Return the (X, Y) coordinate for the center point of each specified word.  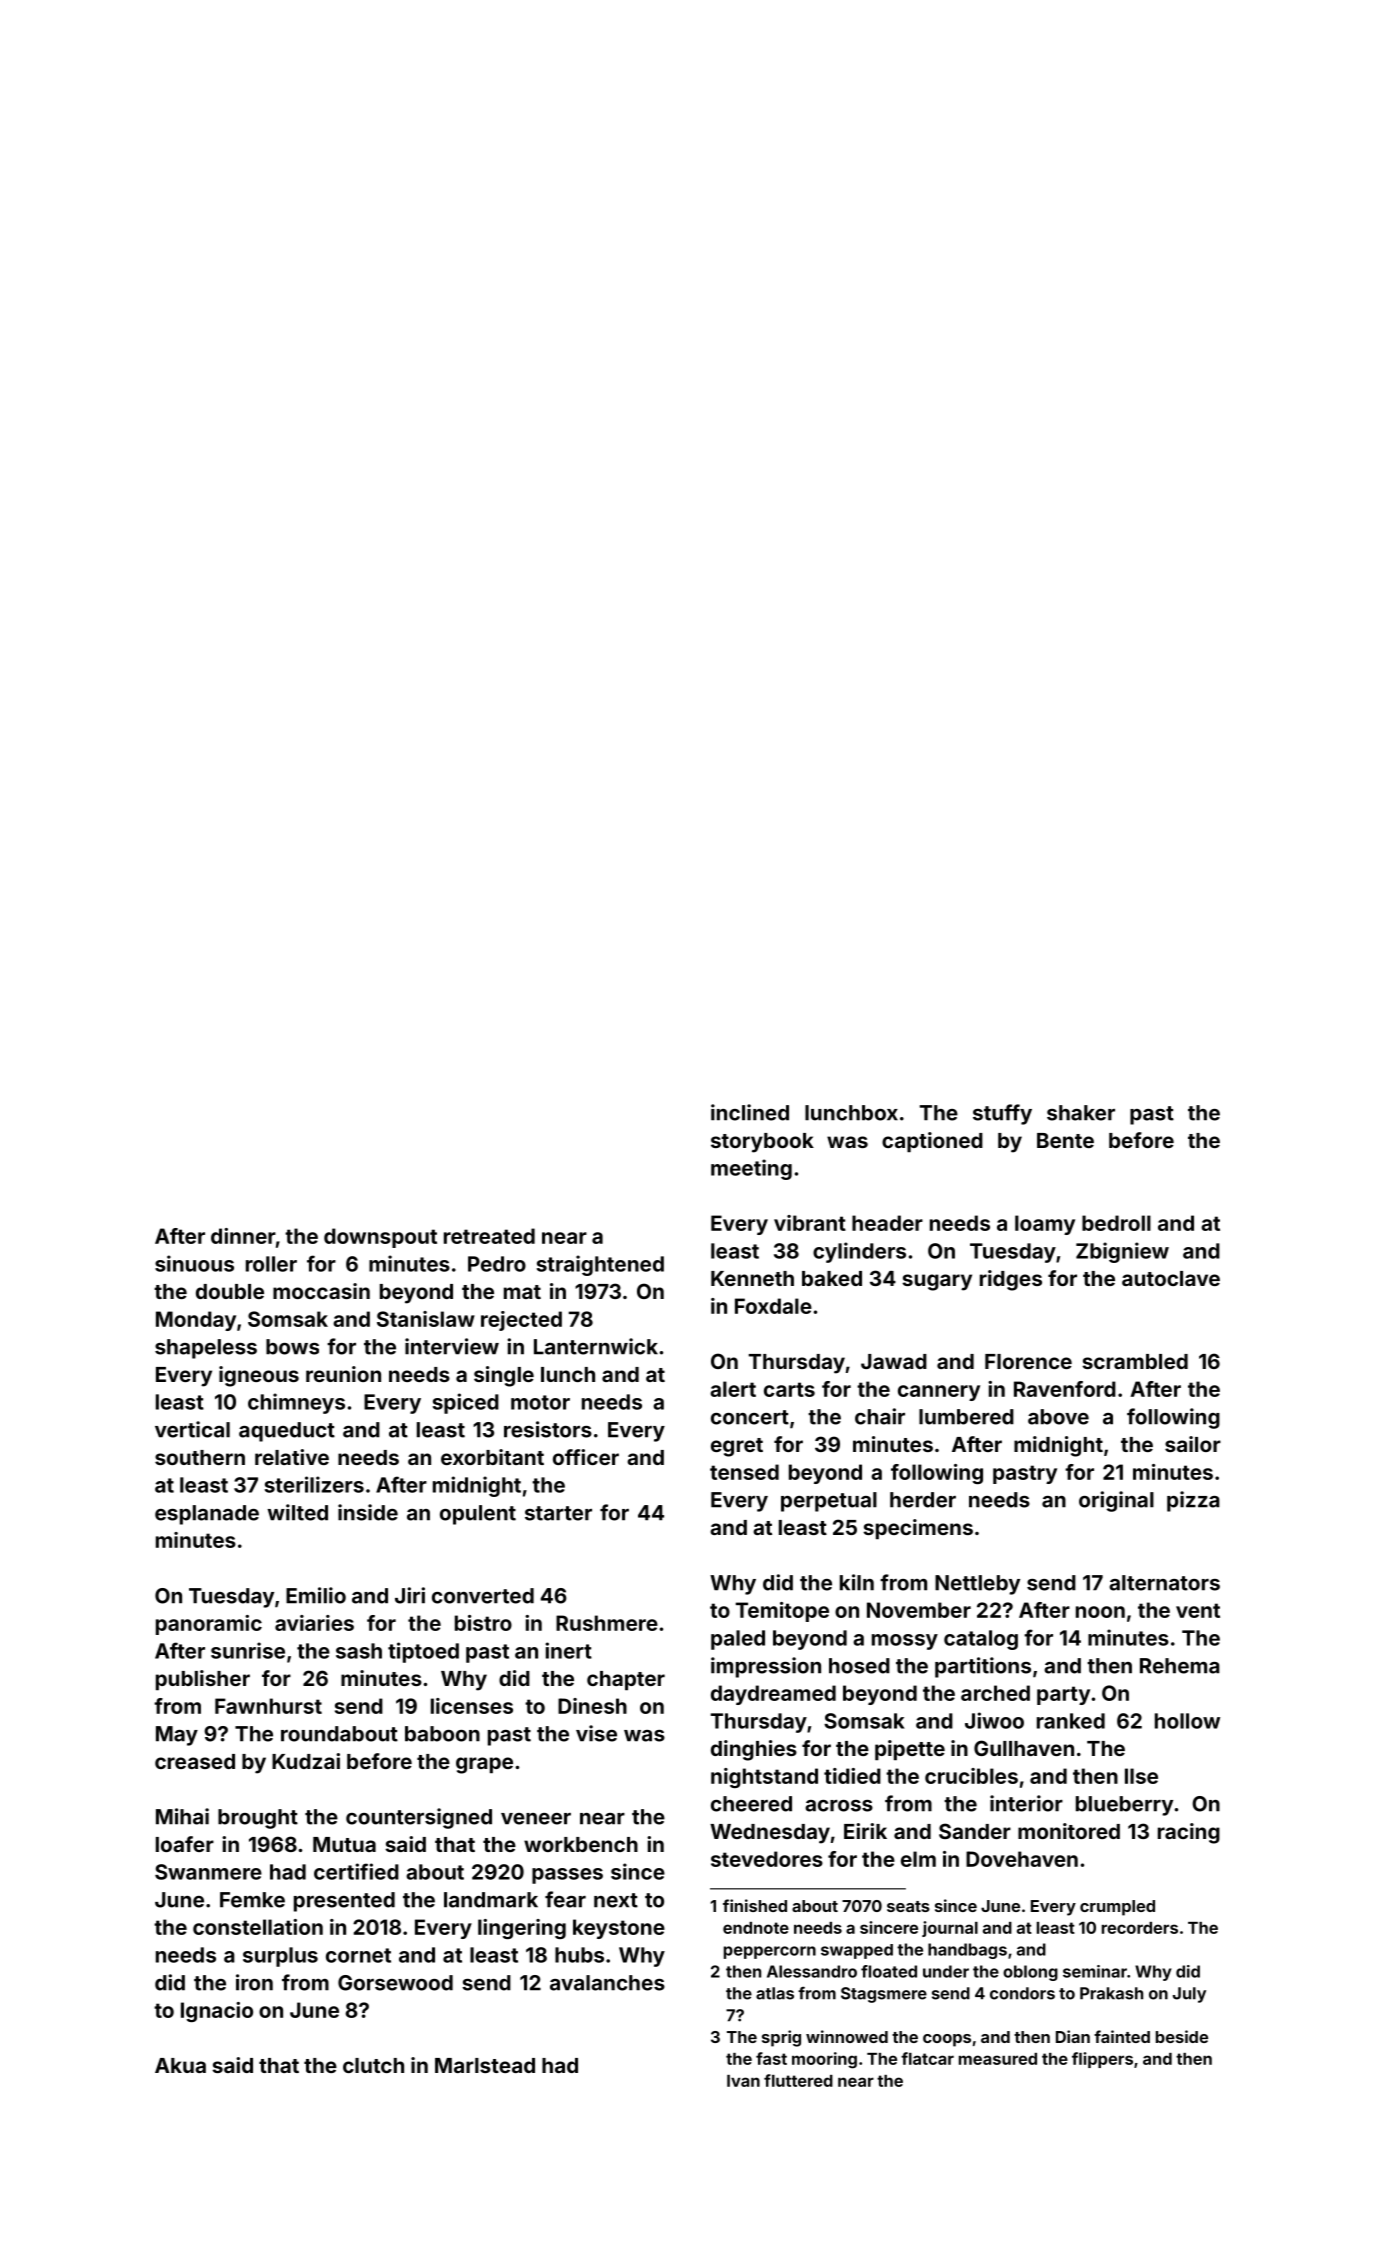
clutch (373, 2065)
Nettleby (977, 1585)
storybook (762, 1143)
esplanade (207, 1515)
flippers (1102, 2060)
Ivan (743, 2081)
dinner (243, 1236)
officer (586, 1457)
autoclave (1171, 1278)
